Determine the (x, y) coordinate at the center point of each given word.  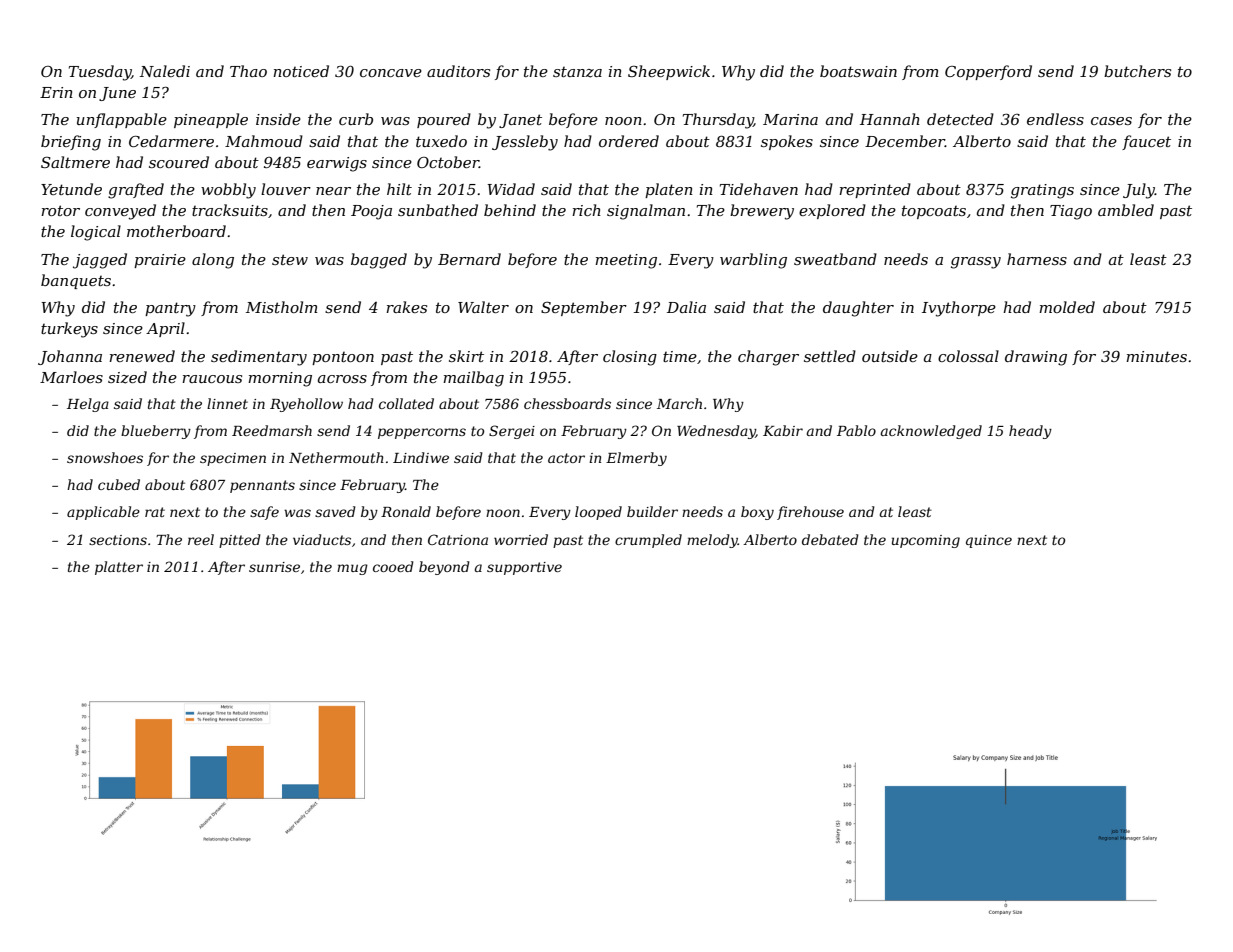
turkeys (69, 330)
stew (290, 259)
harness (1037, 259)
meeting (626, 261)
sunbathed (438, 210)
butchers (1137, 71)
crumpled (648, 541)
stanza (577, 72)
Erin (56, 92)
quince (989, 541)
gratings (1042, 191)
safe (264, 513)
